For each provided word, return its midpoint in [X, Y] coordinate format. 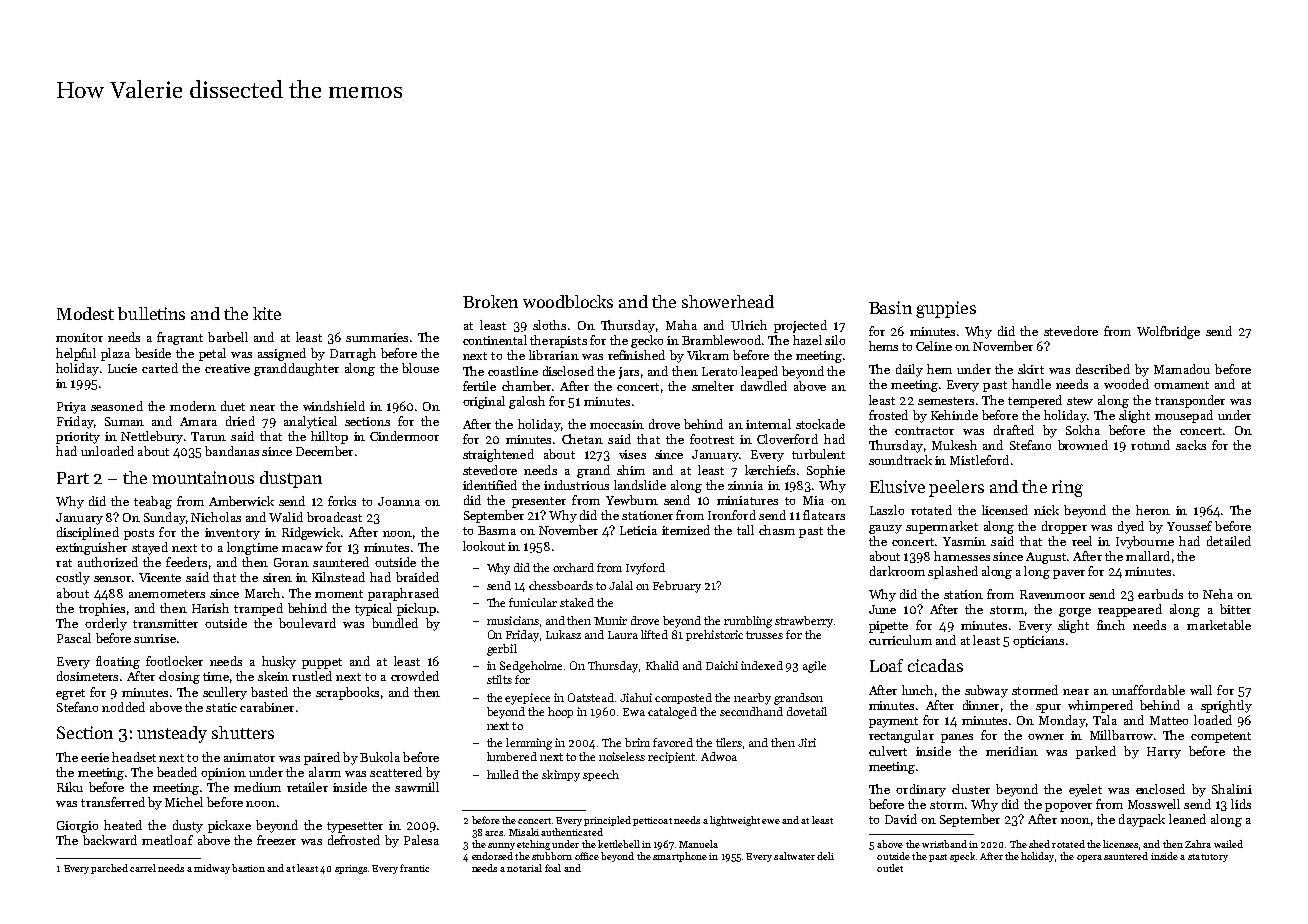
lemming [529, 744]
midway [212, 869]
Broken [490, 301]
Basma [497, 530]
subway [986, 691]
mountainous [203, 477]
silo [835, 340]
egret [70, 694]
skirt [1031, 369]
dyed [1131, 527]
